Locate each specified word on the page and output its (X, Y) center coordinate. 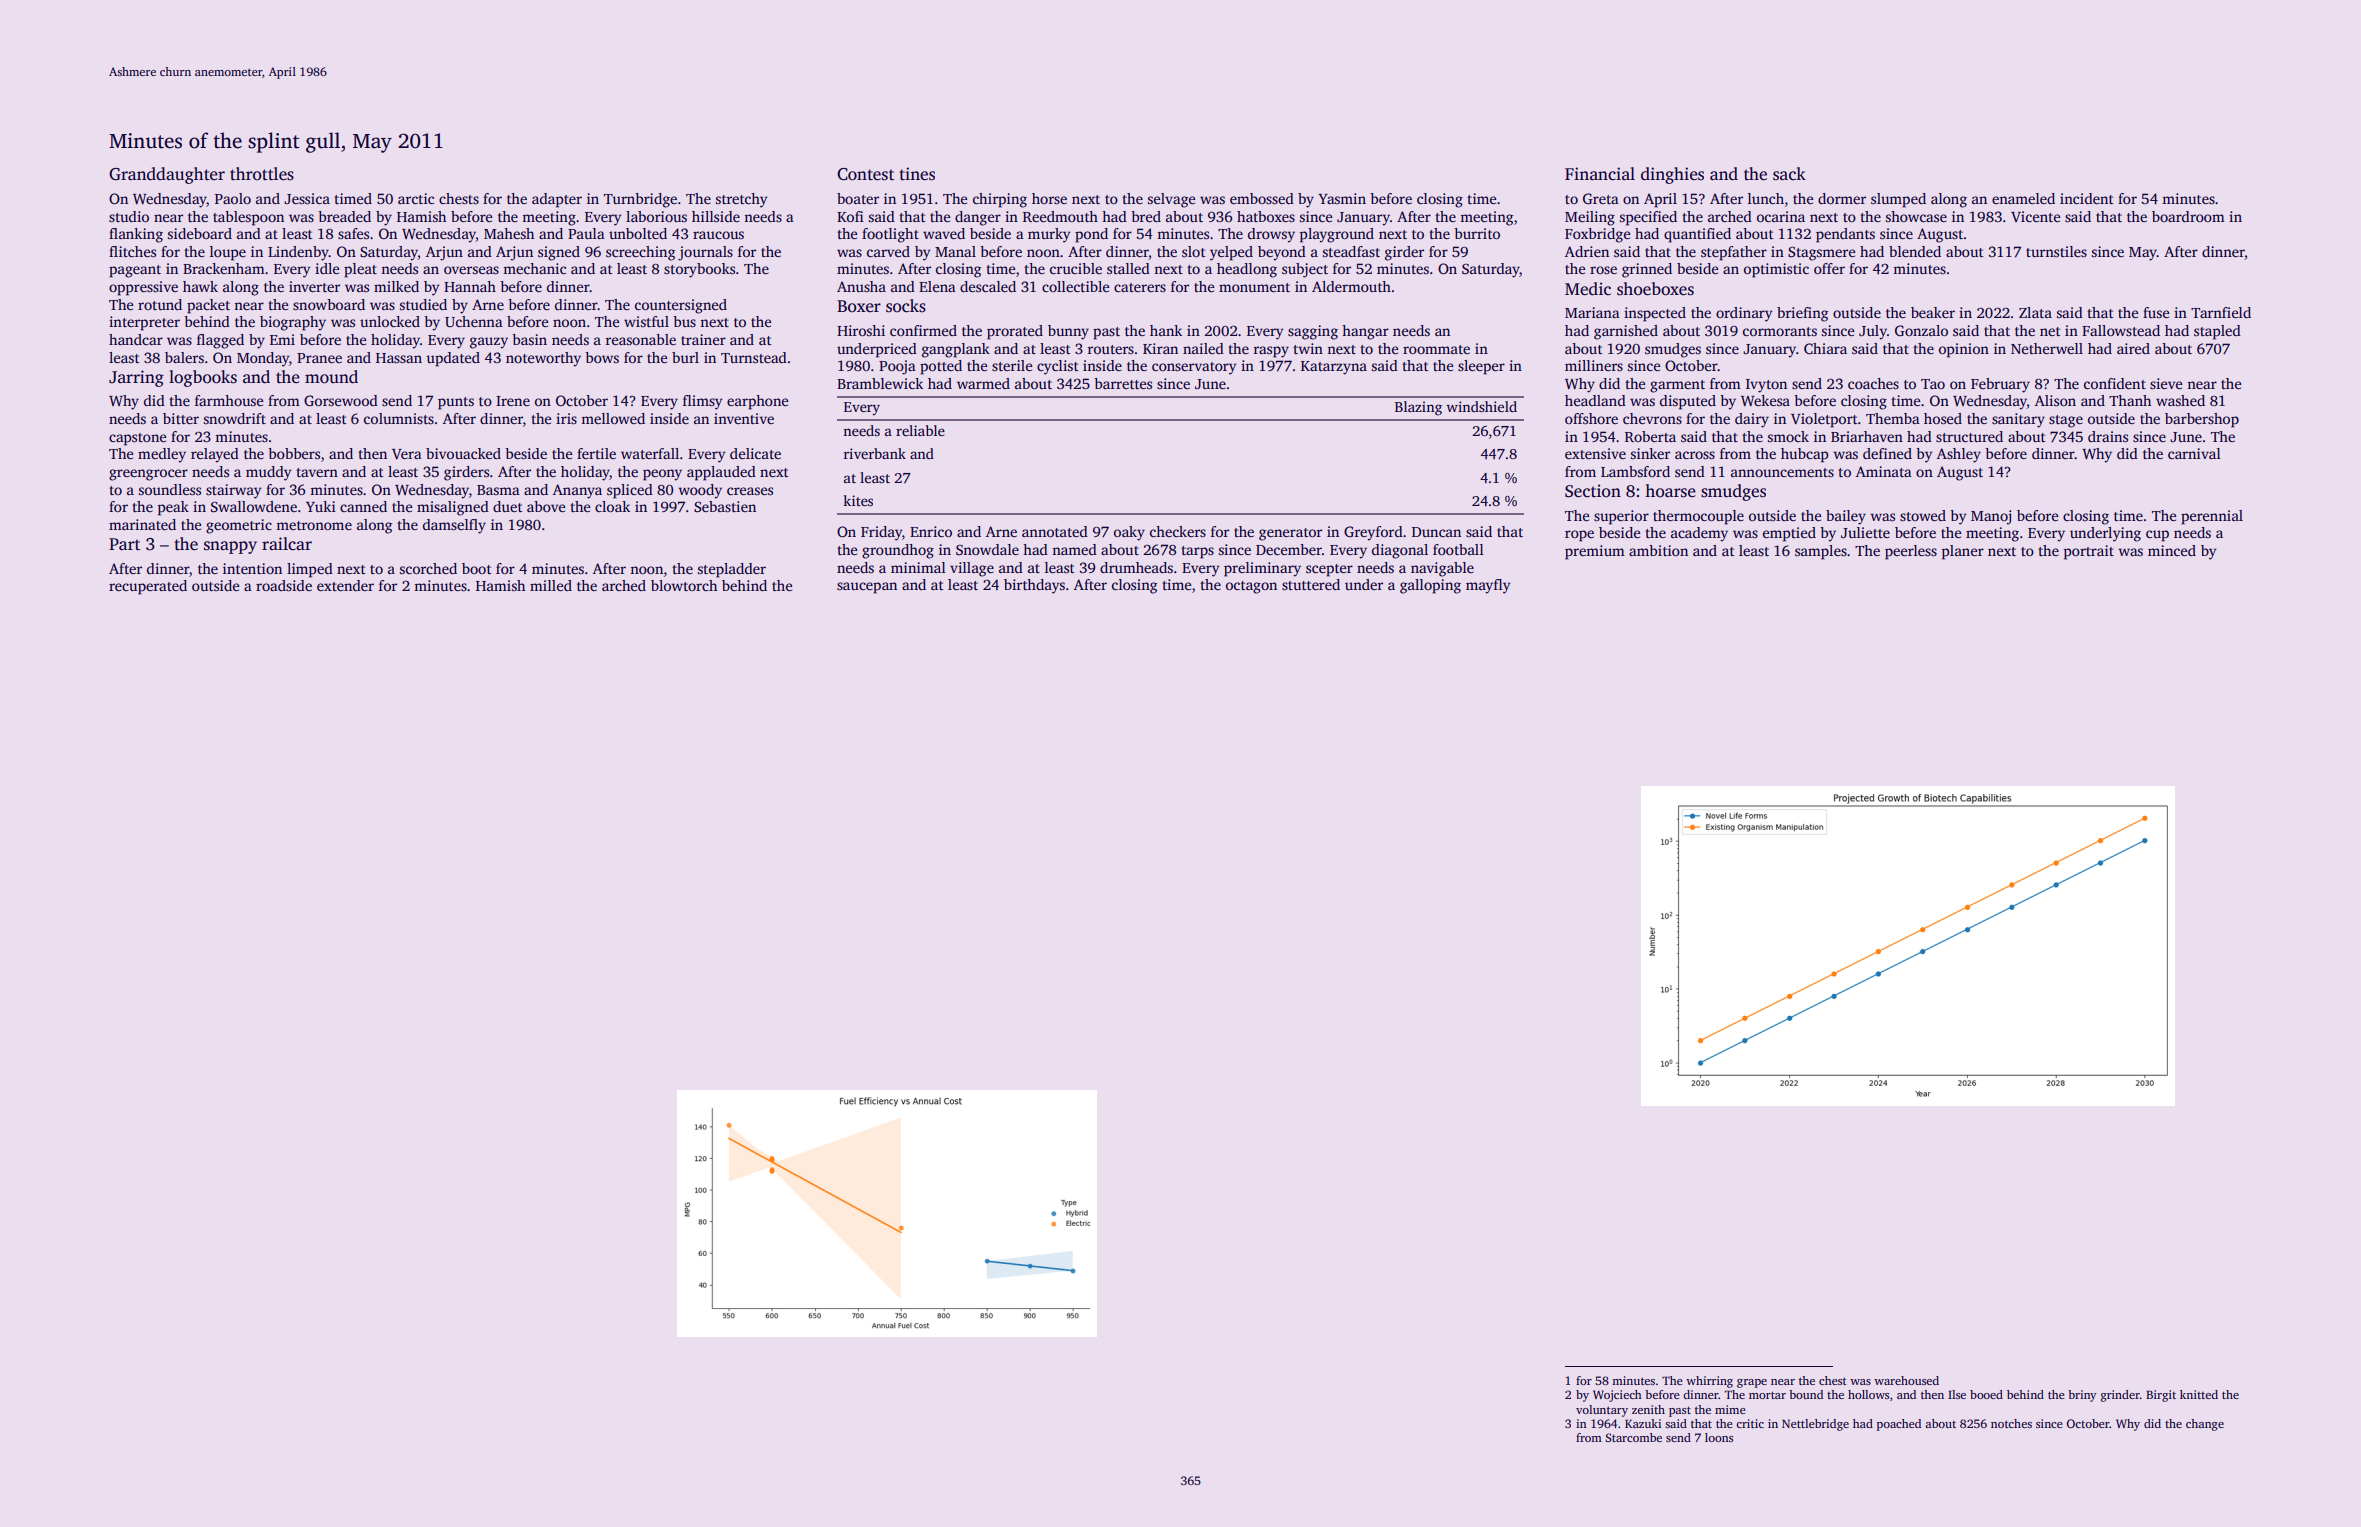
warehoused (1906, 1380)
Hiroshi (861, 330)
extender (345, 585)
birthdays (1034, 586)
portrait (2089, 552)
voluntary (1602, 1411)
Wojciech (1617, 1396)
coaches (1873, 383)
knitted (2199, 1394)
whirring (1709, 1382)
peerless (1911, 552)
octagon (1251, 587)
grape (1752, 1383)
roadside (284, 585)
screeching (640, 253)
